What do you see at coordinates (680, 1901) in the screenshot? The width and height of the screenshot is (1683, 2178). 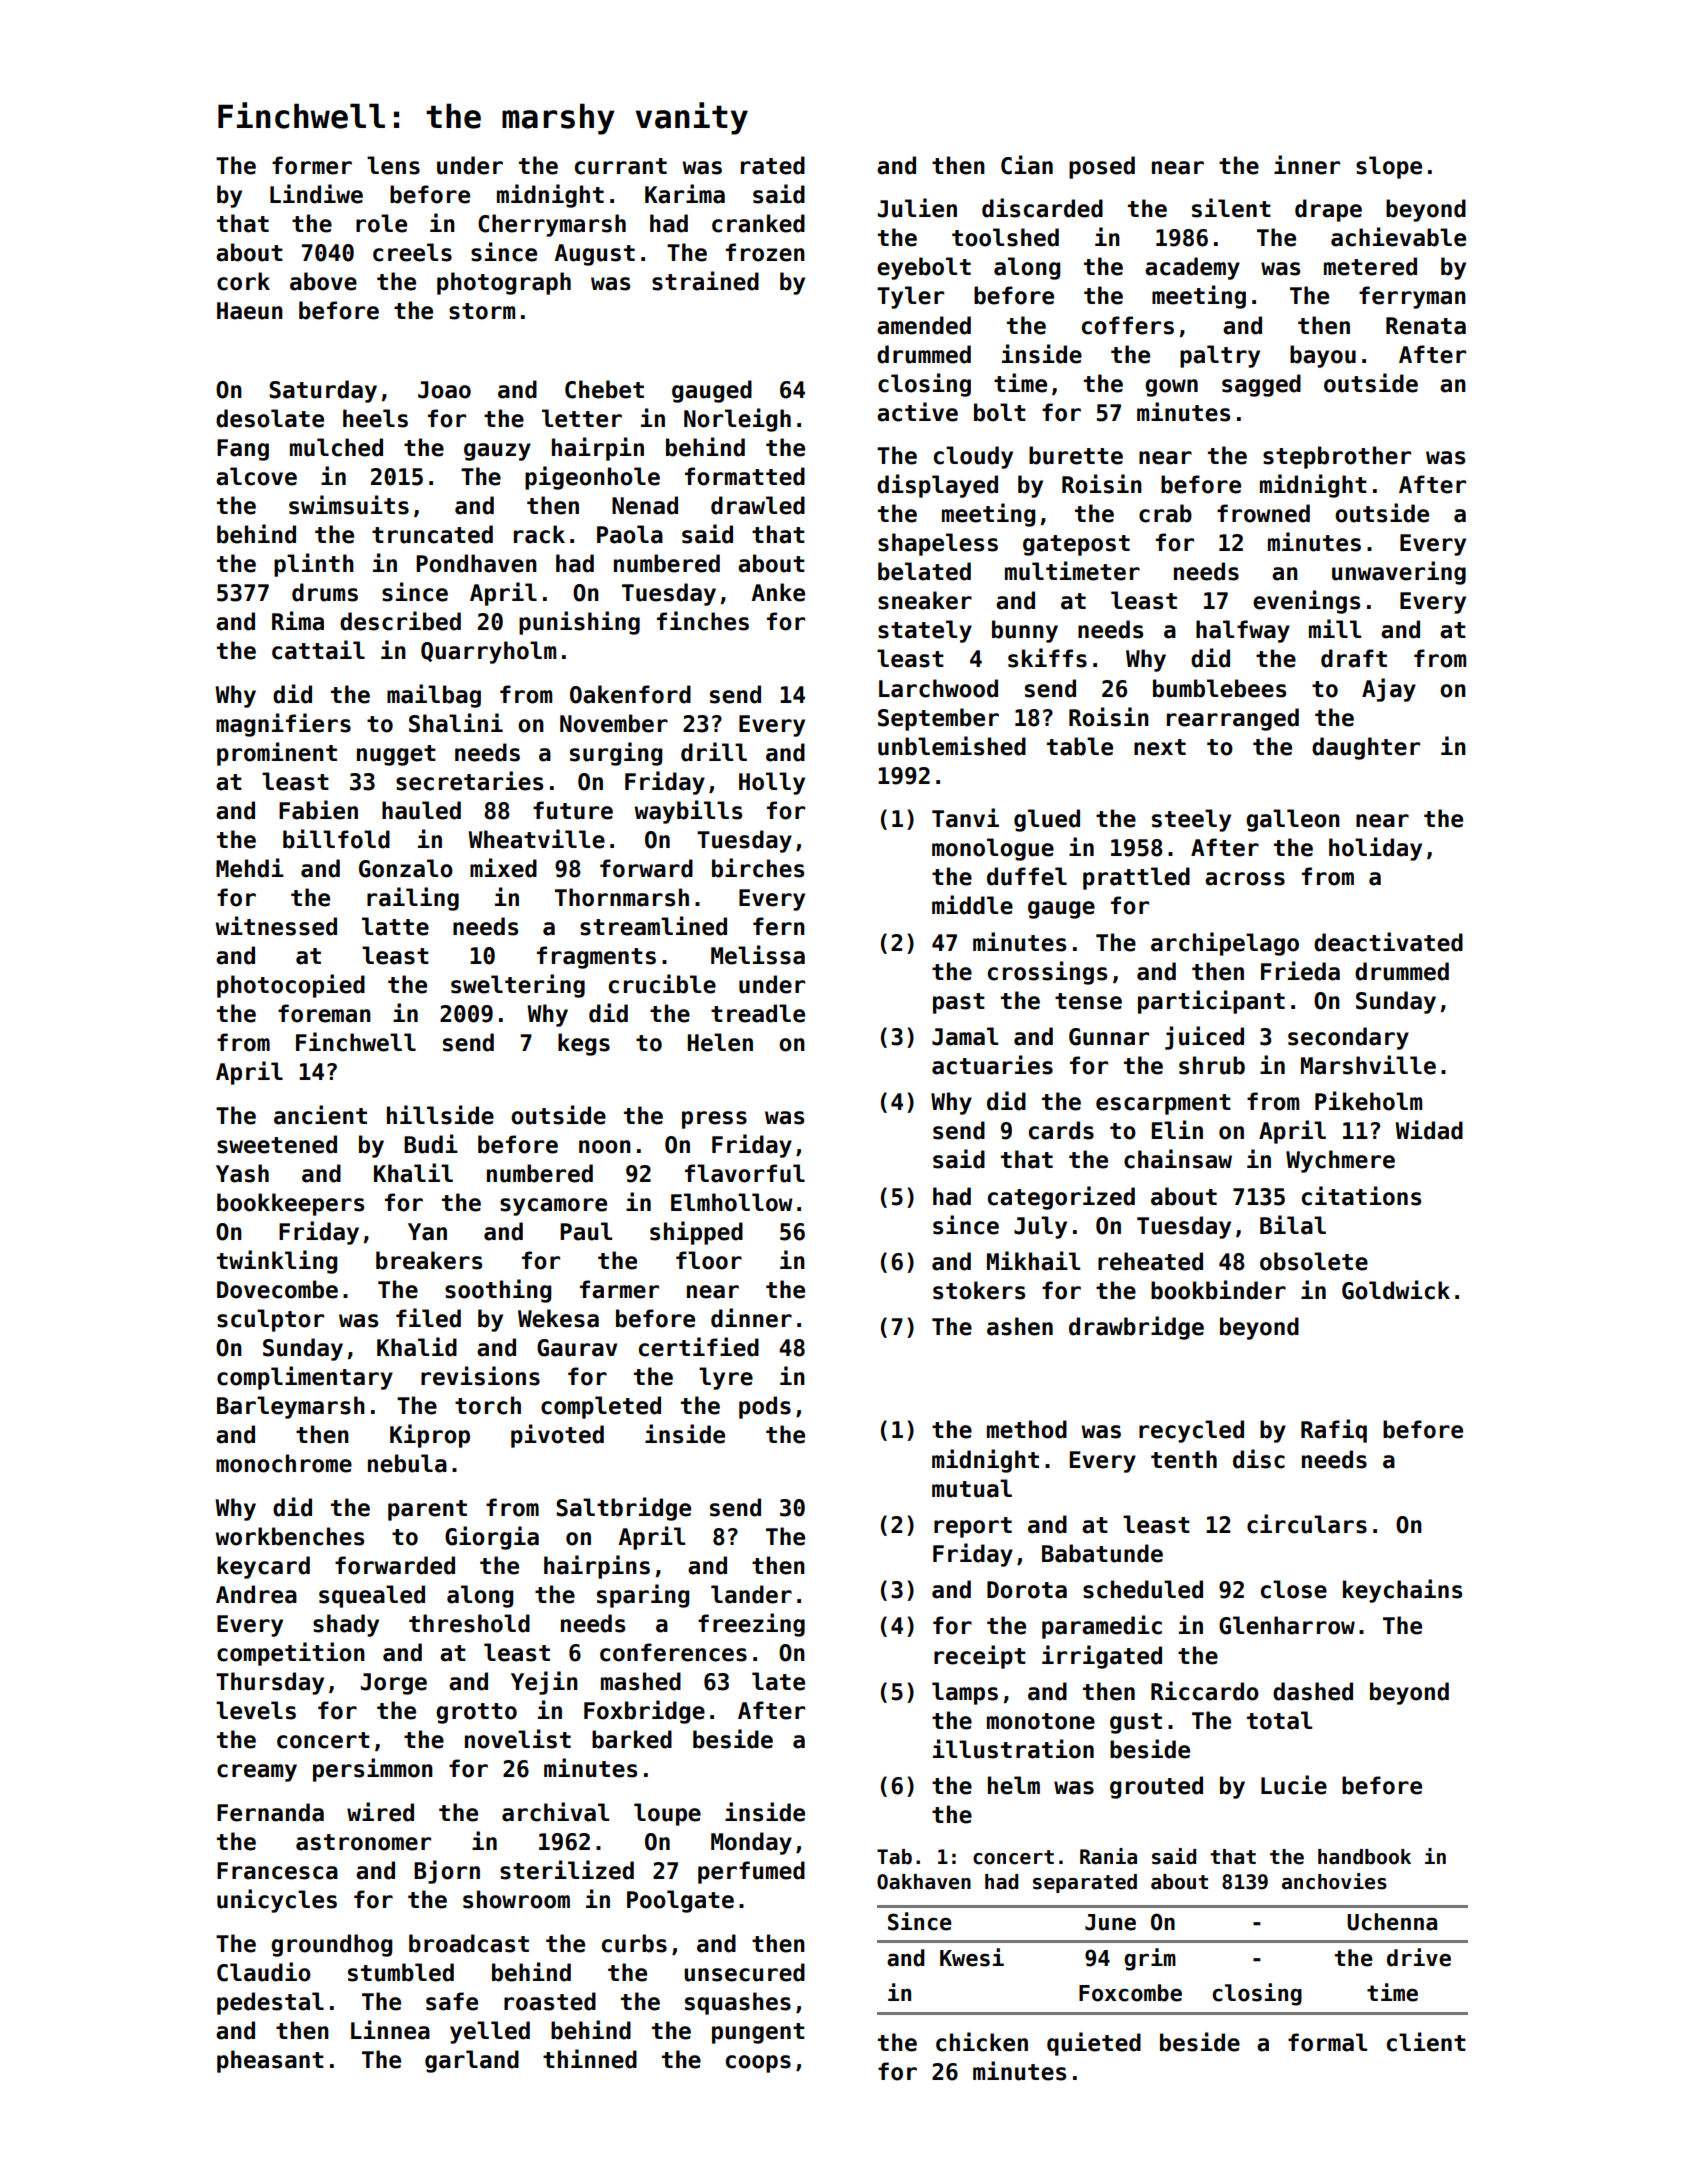 I see `Poolgate` at bounding box center [680, 1901].
